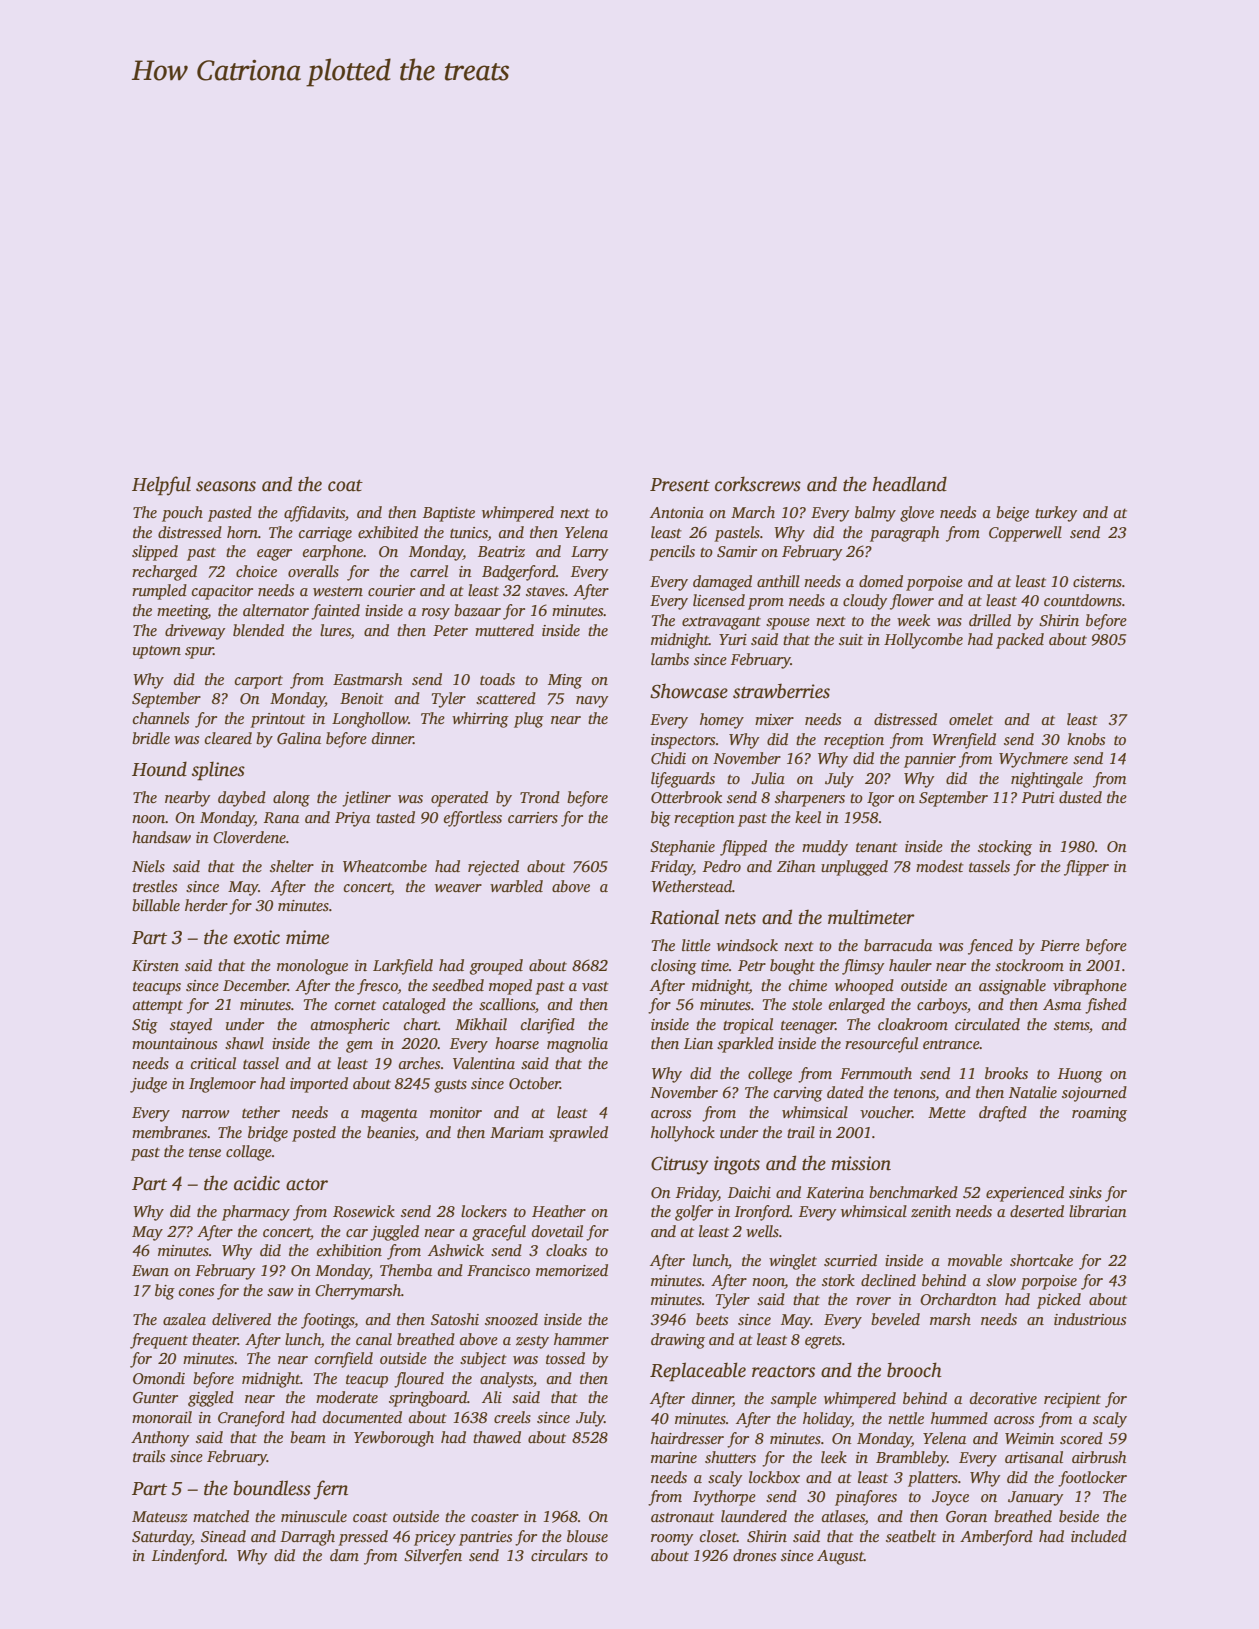 This screenshot has height=1629, width=1259. Describe the element at coordinates (510, 987) in the screenshot. I see `moped` at that location.
